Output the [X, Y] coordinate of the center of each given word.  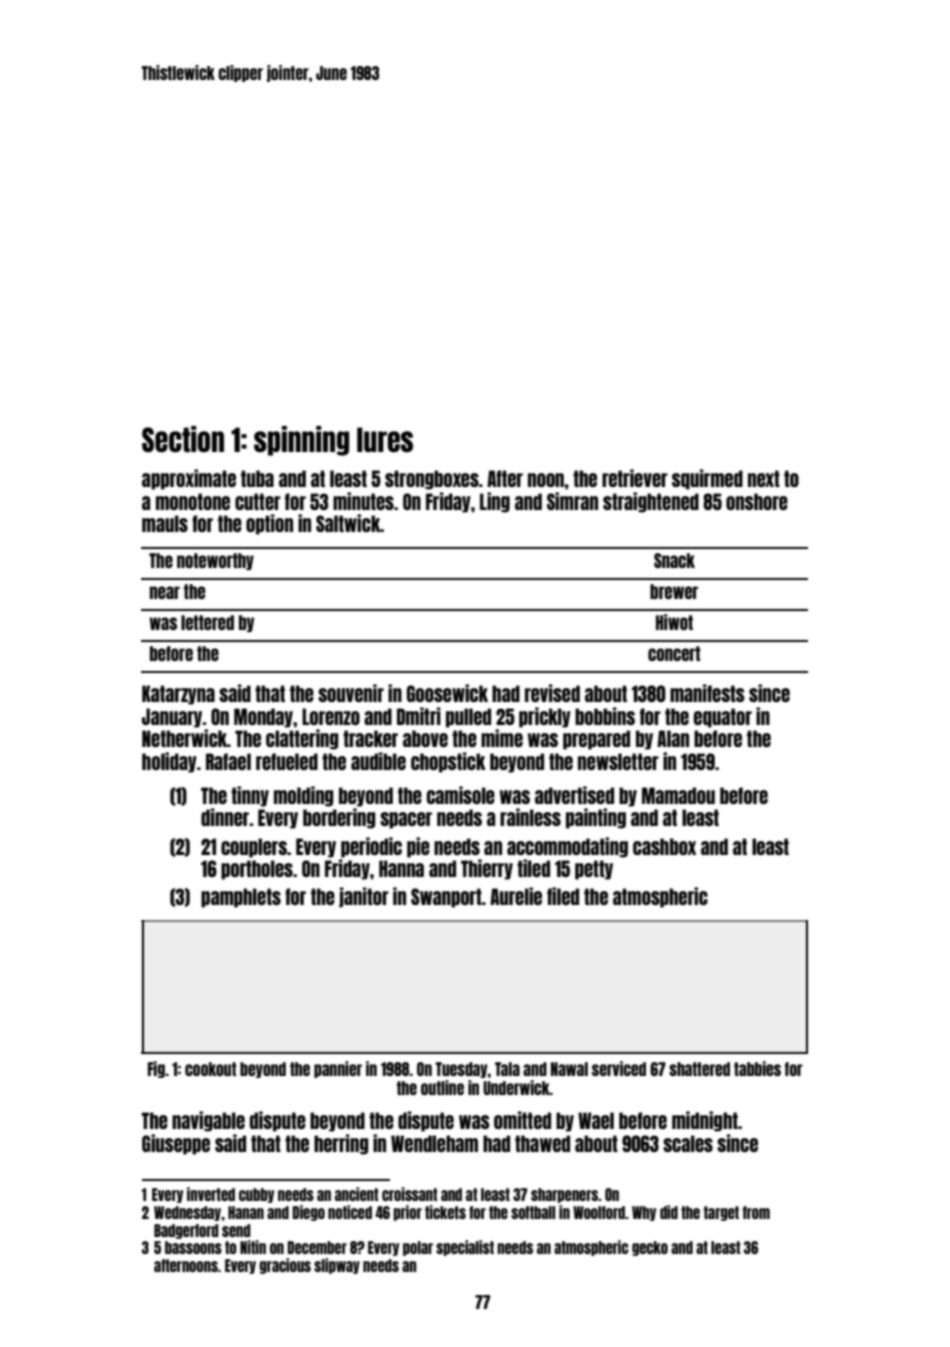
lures [385, 439]
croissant [409, 1194]
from [756, 1212]
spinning [301, 441]
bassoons [193, 1247]
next [764, 478]
